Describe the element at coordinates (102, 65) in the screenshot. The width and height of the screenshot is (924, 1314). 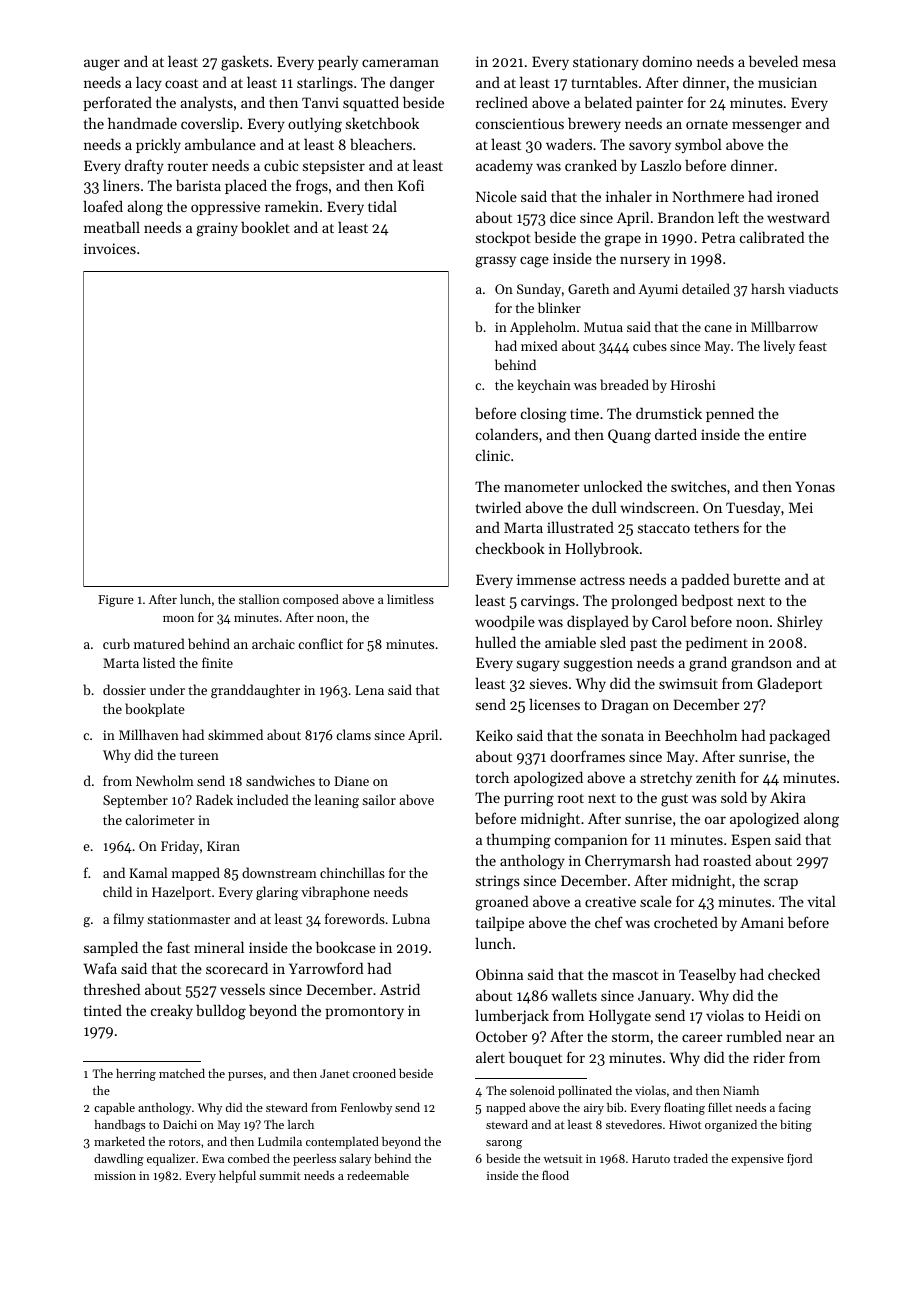
I see `auger` at that location.
